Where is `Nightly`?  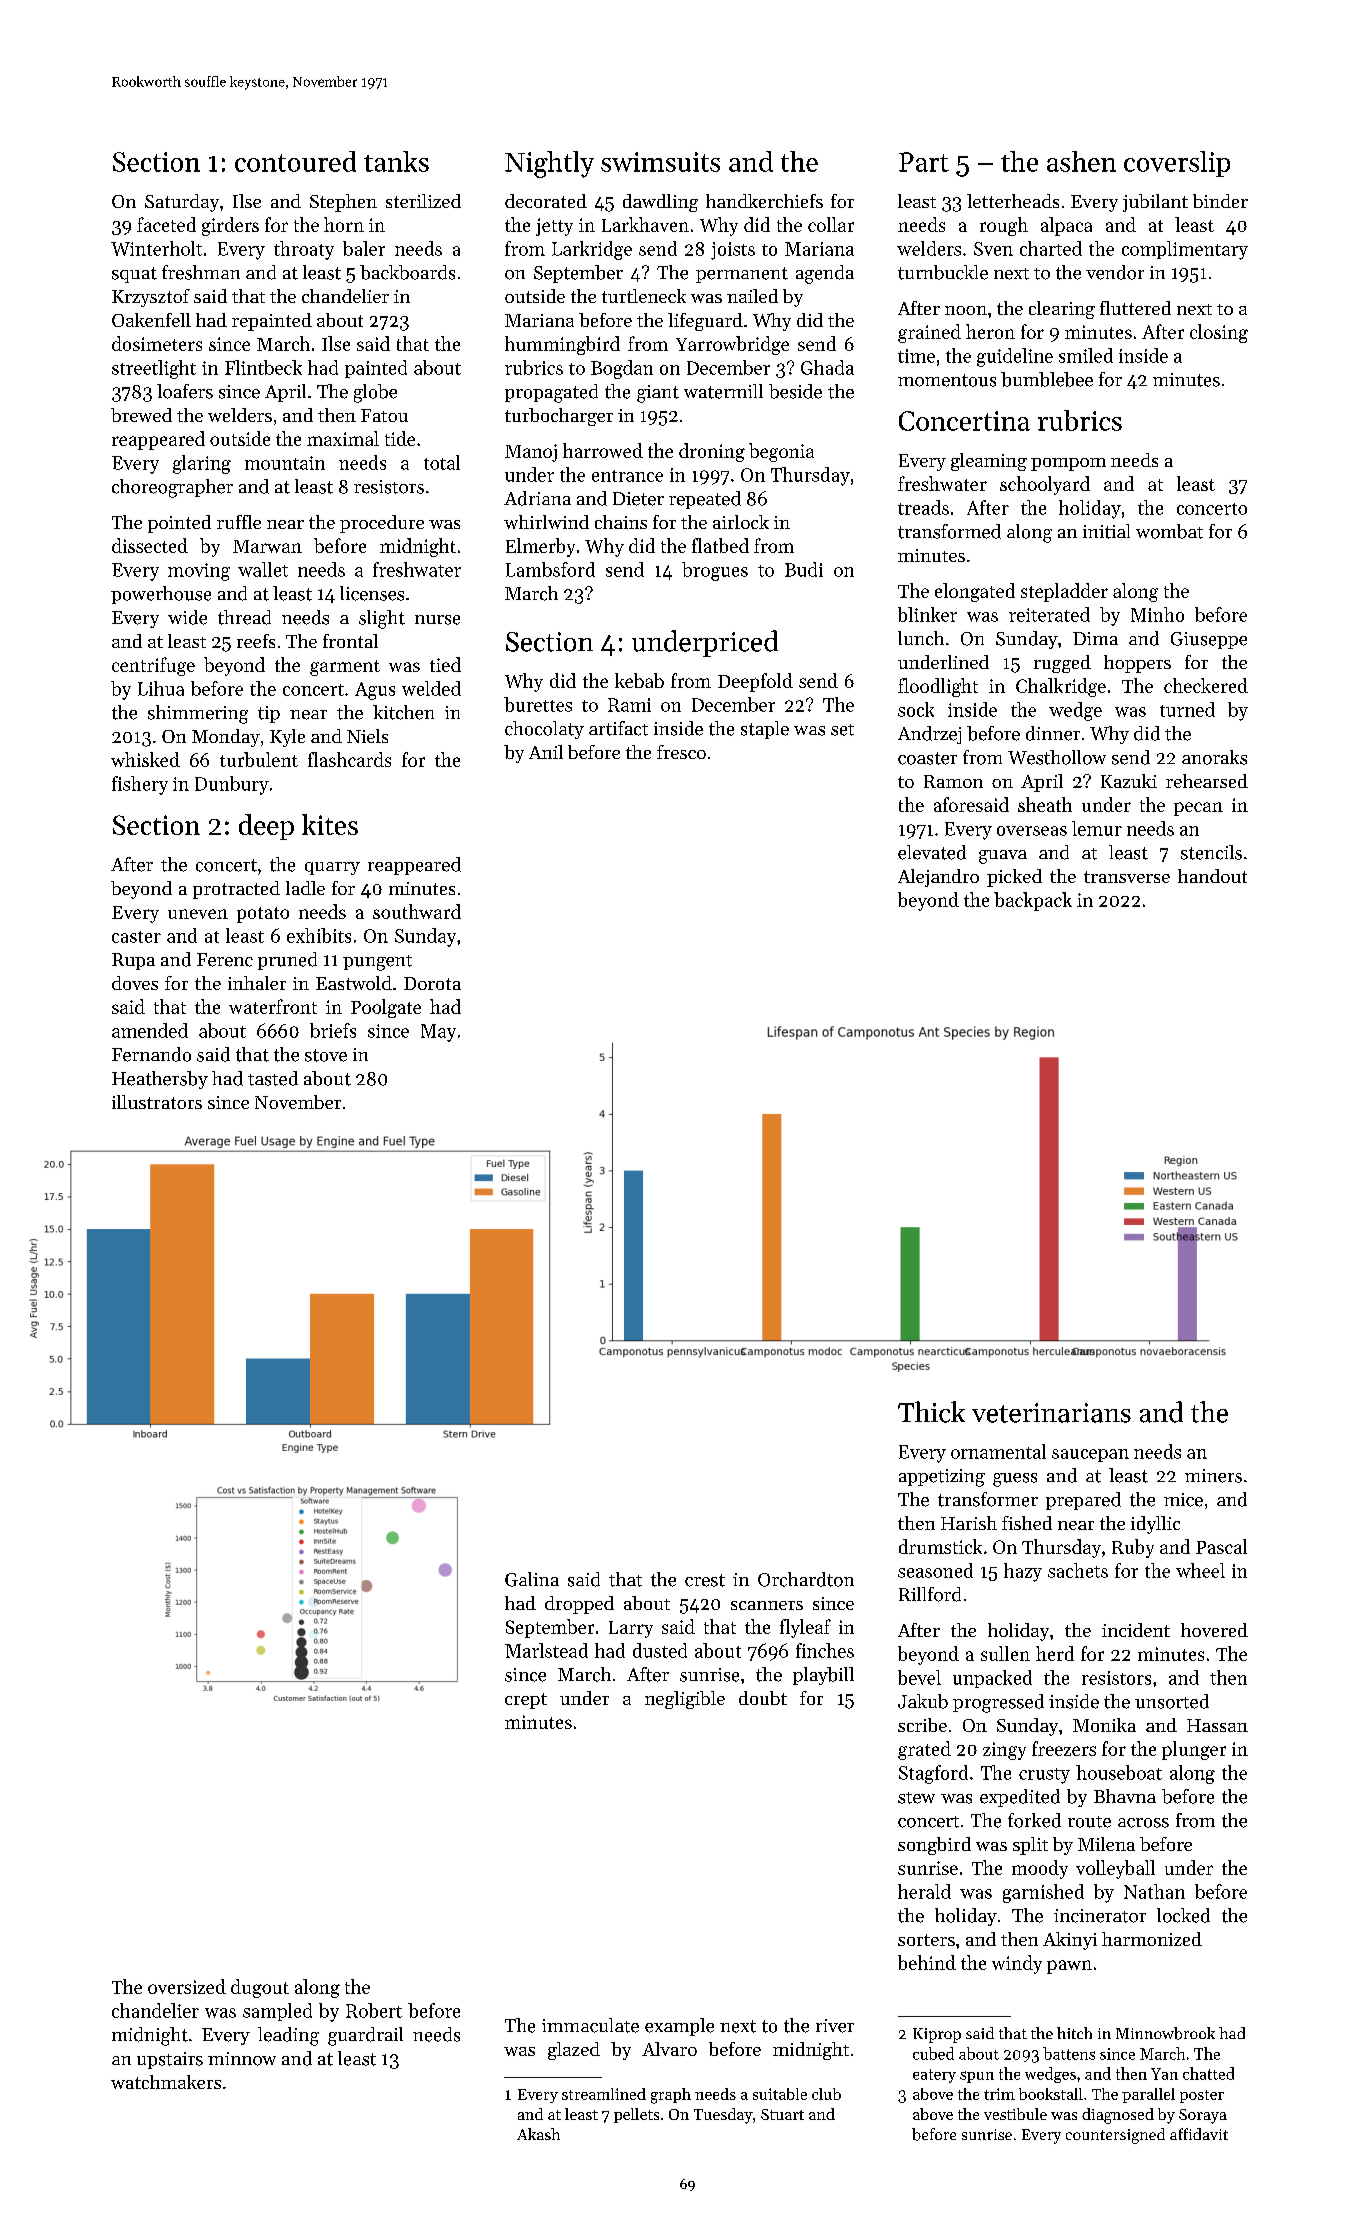 Nightly is located at coordinates (549, 164).
